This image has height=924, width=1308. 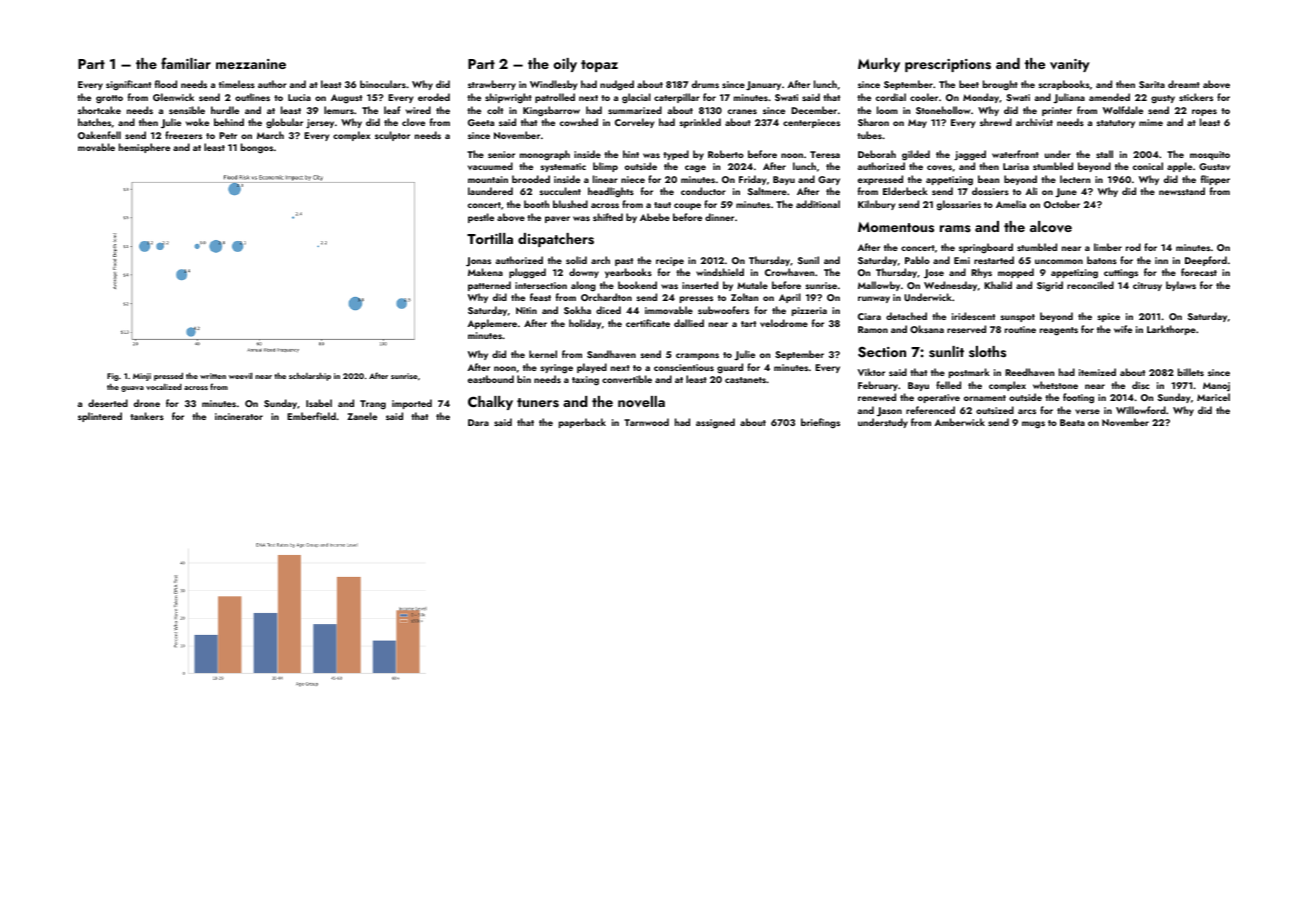 What do you see at coordinates (108, 403) in the image?
I see `deserted` at bounding box center [108, 403].
